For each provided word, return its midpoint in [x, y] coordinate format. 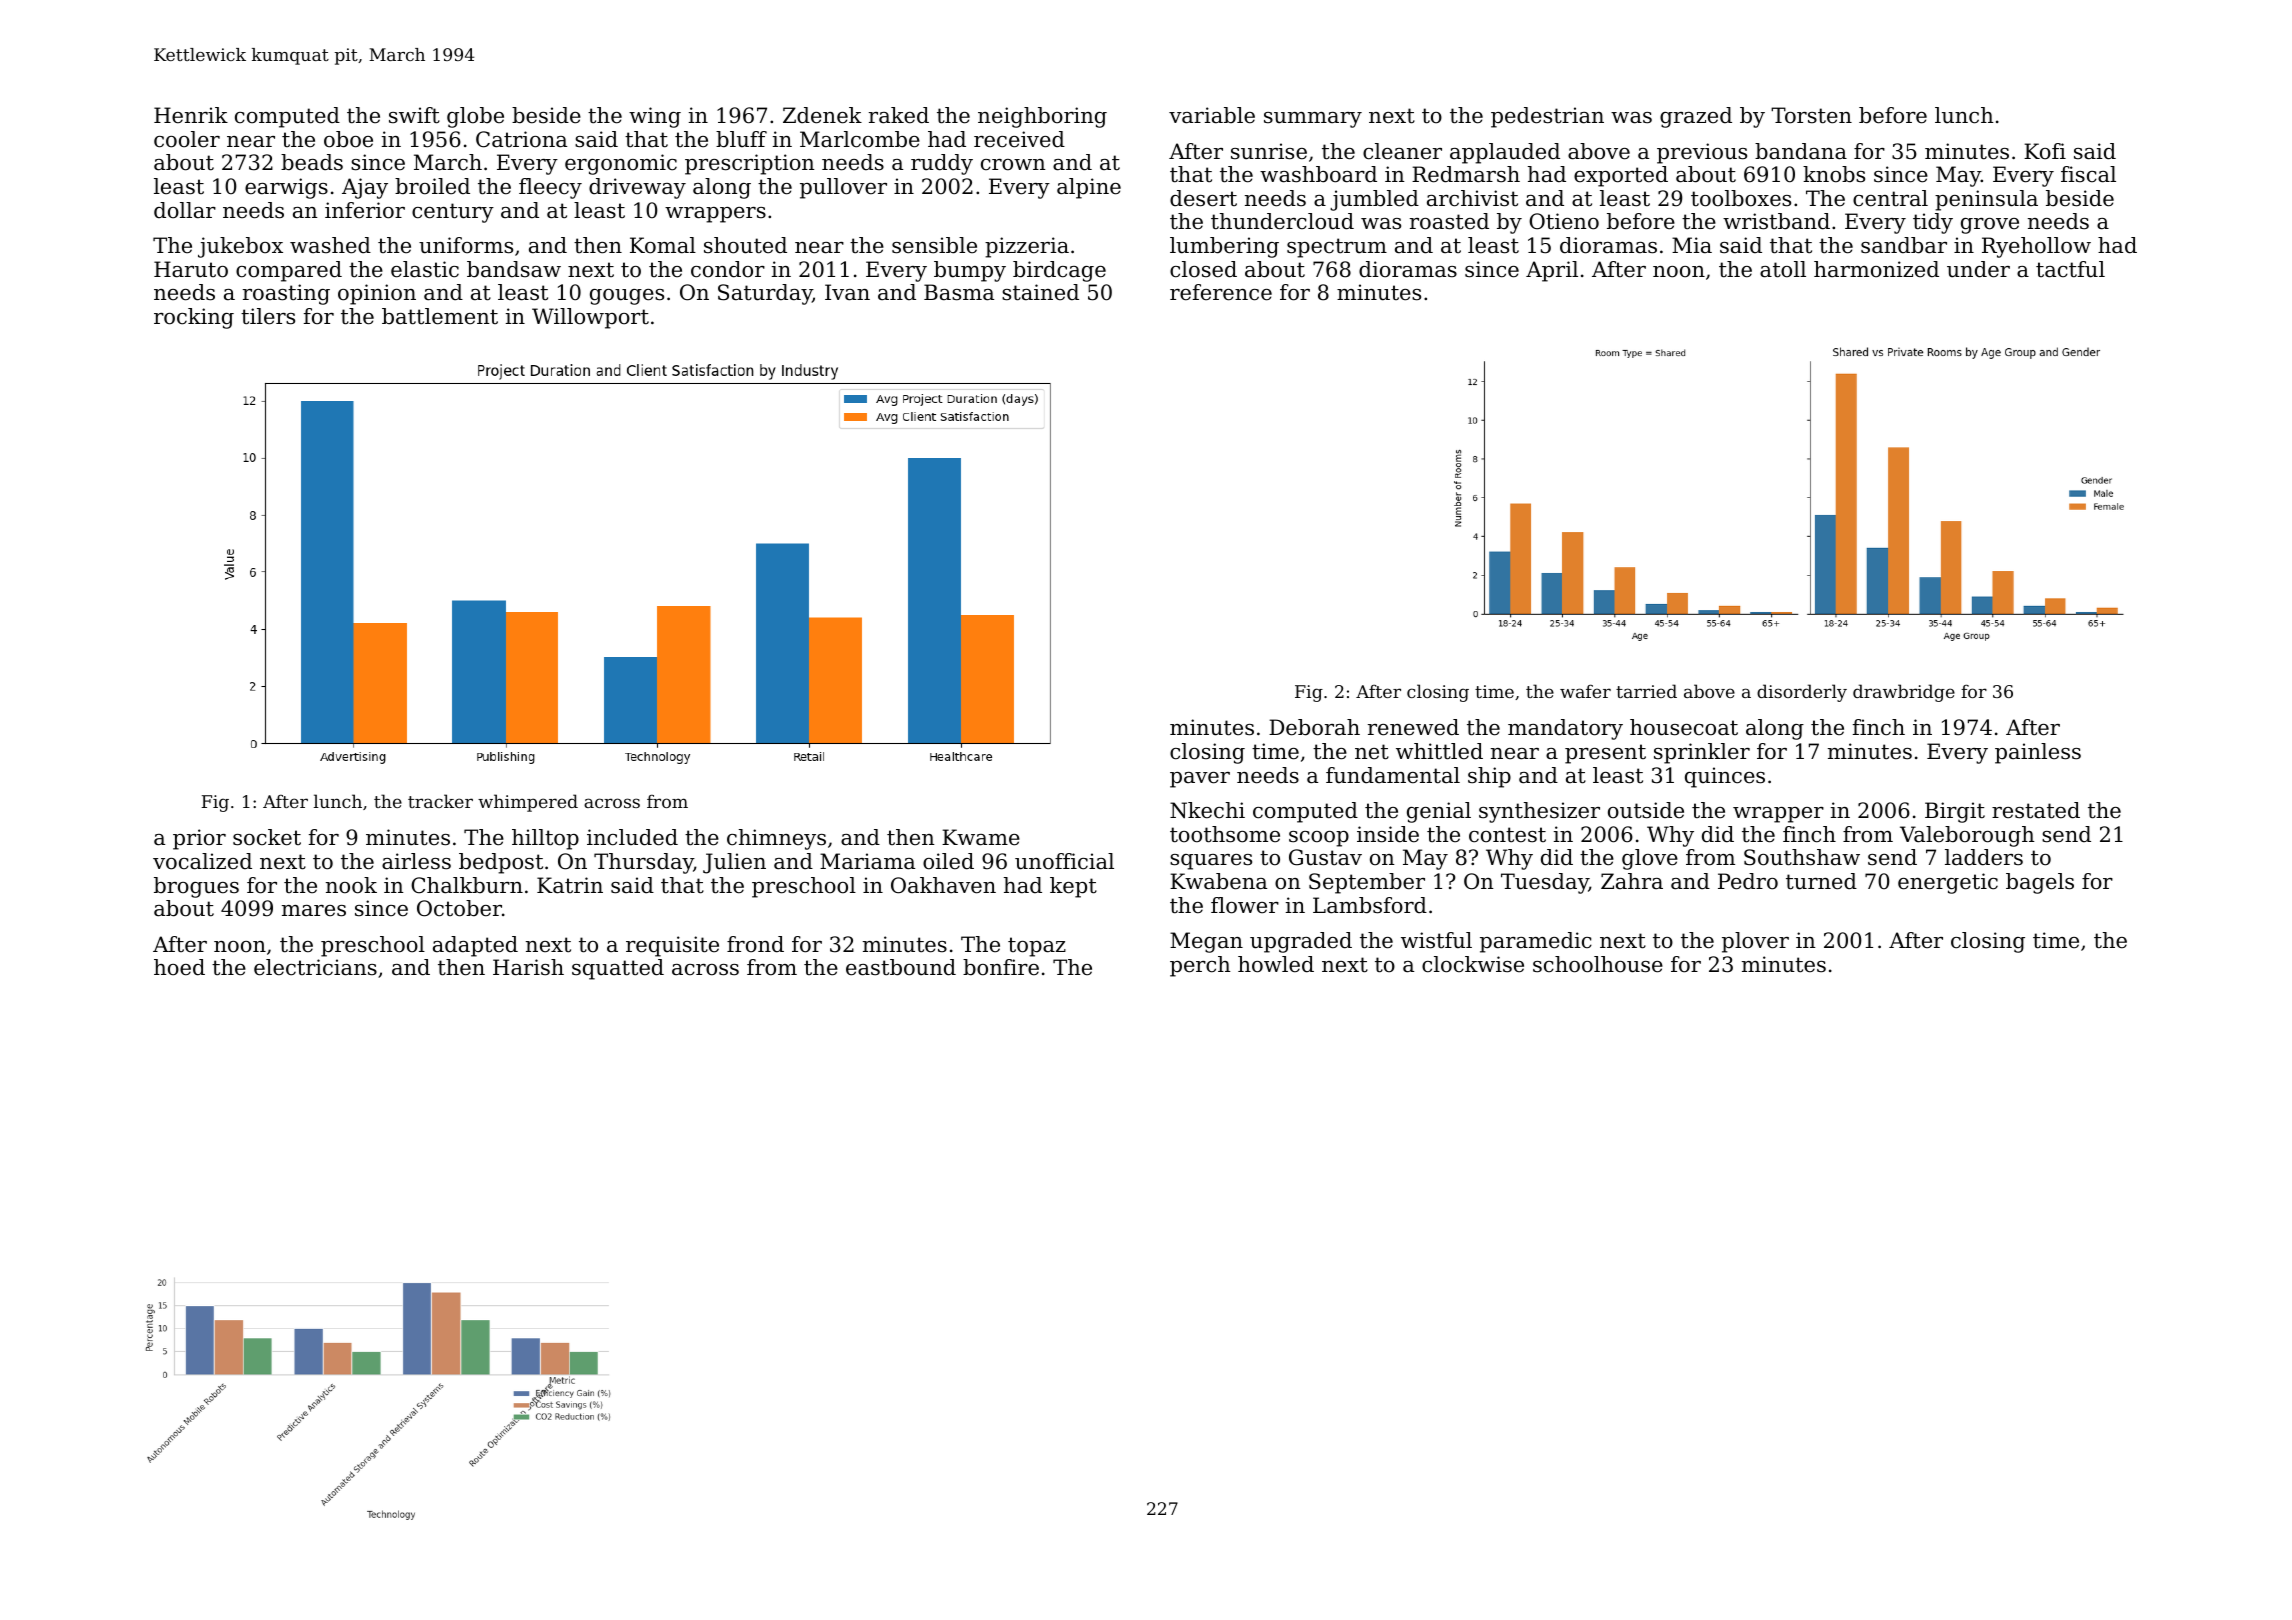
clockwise [1473, 964]
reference [1221, 292]
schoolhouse [1598, 964]
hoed [179, 967]
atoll [1783, 269]
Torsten [1811, 115]
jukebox [240, 247]
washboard [1318, 174]
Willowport [590, 318]
